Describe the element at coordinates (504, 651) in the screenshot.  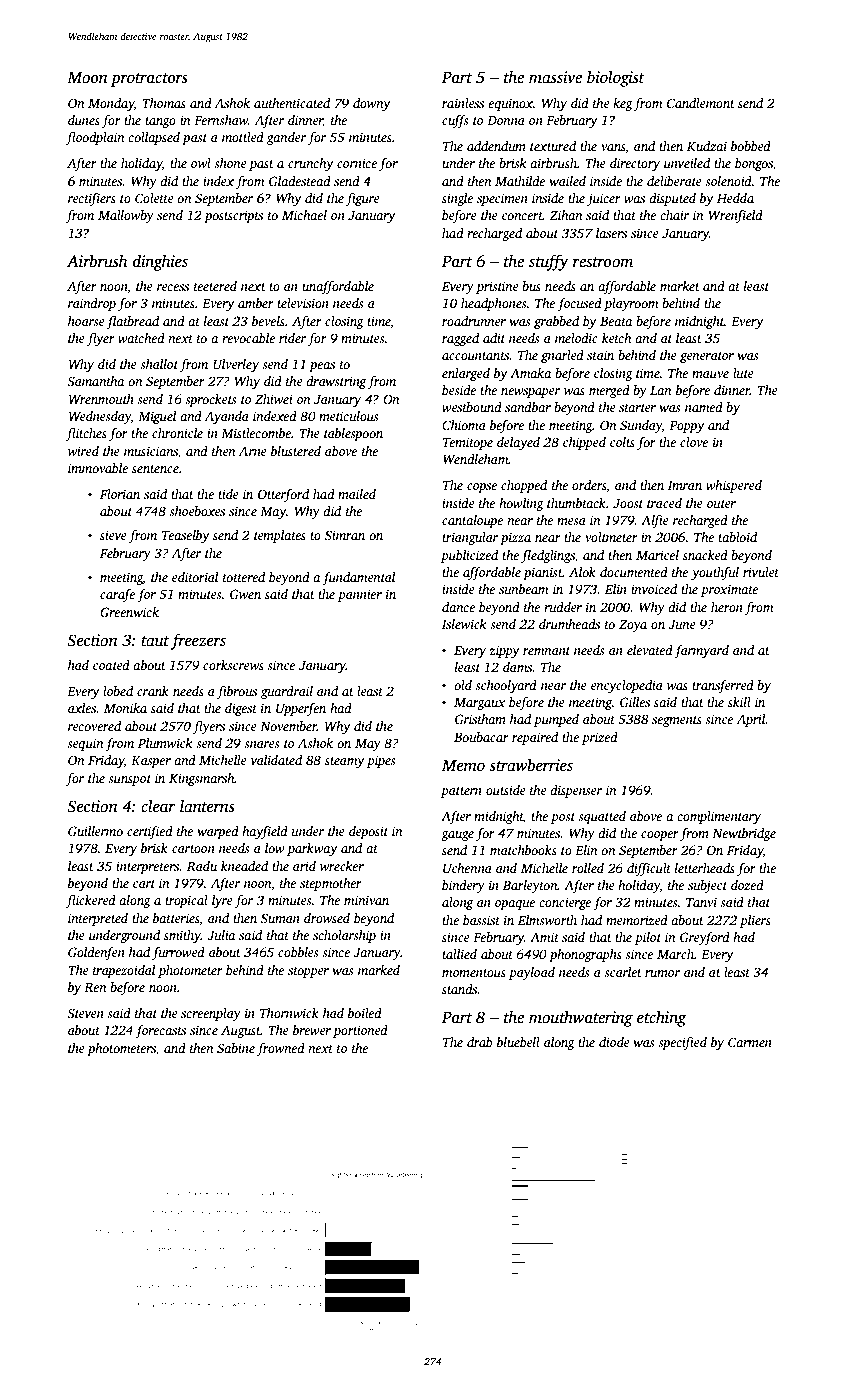
I see `zippy` at that location.
